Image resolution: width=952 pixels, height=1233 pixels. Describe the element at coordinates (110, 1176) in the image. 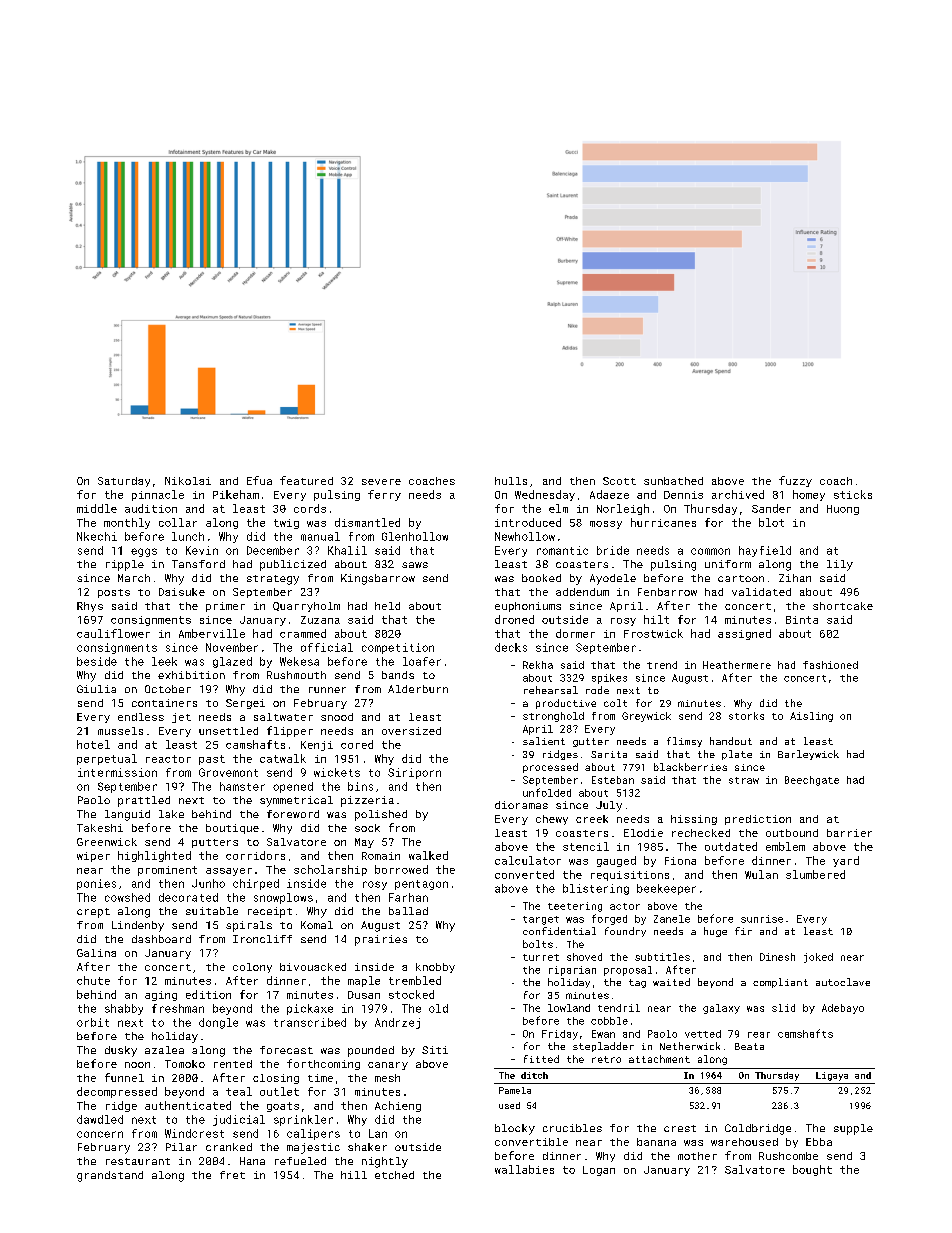

I see `grandstand` at that location.
